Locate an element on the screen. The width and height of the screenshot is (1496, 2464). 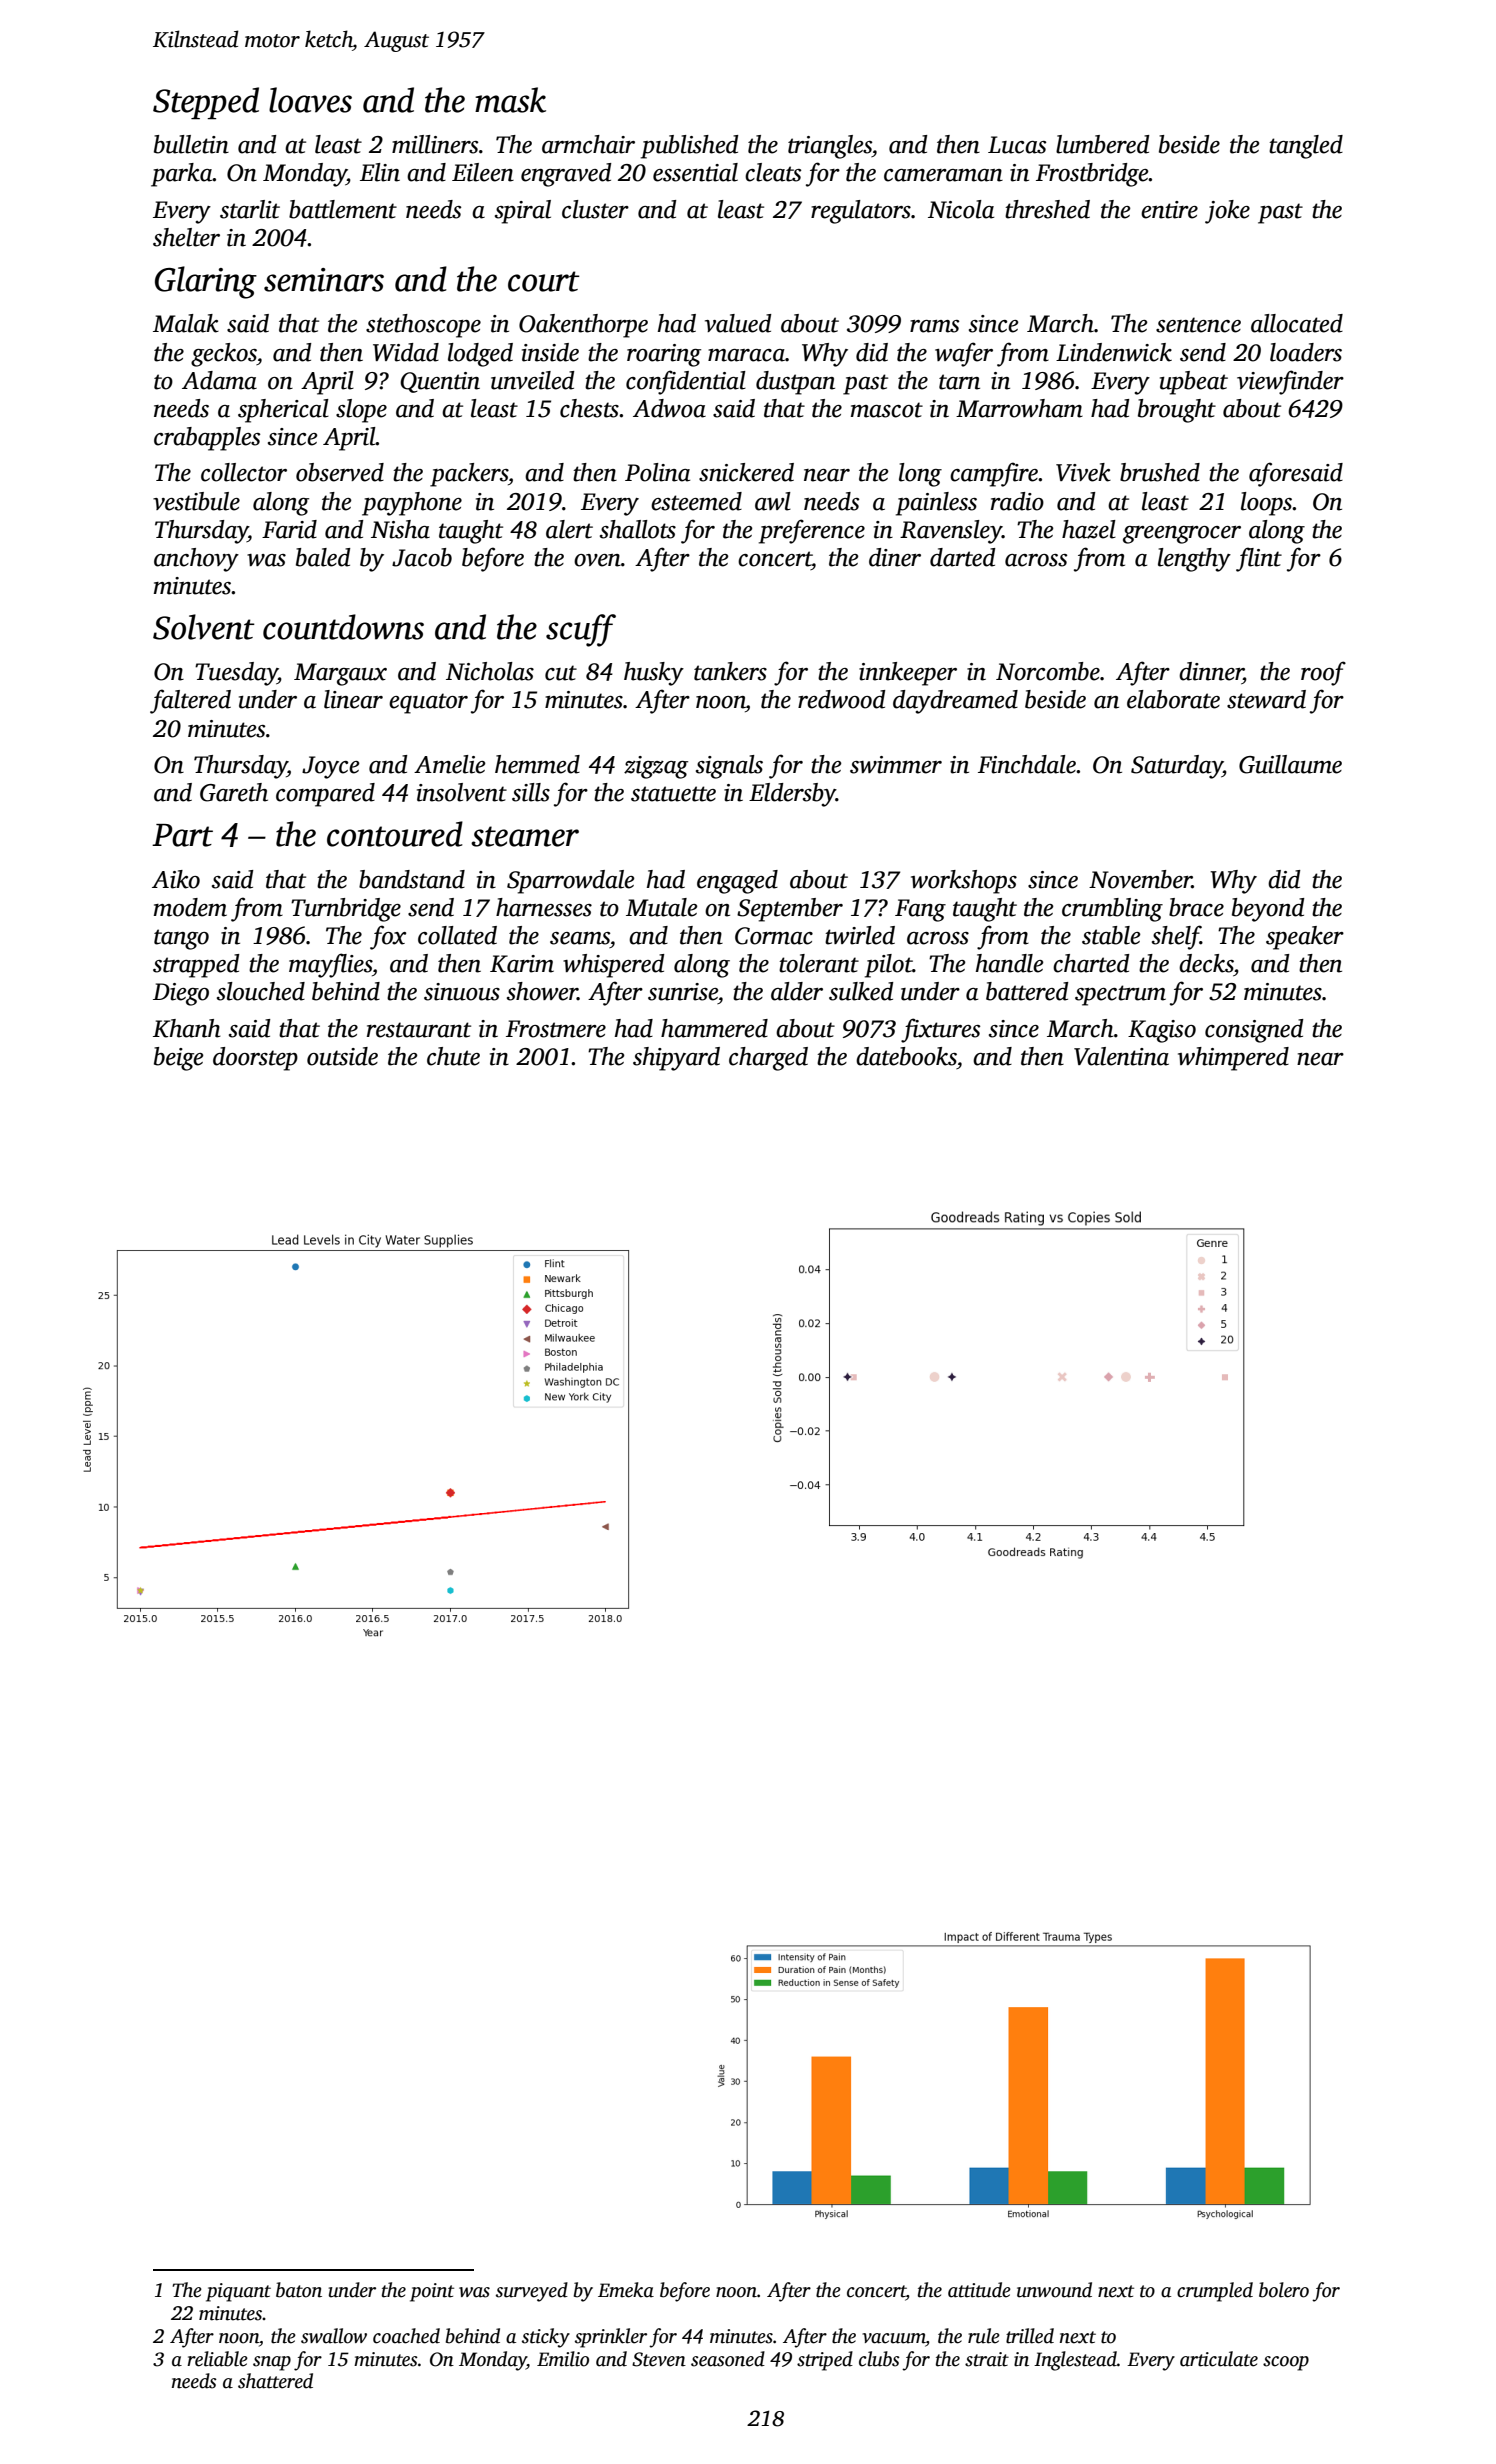
oven is located at coordinates (597, 560).
